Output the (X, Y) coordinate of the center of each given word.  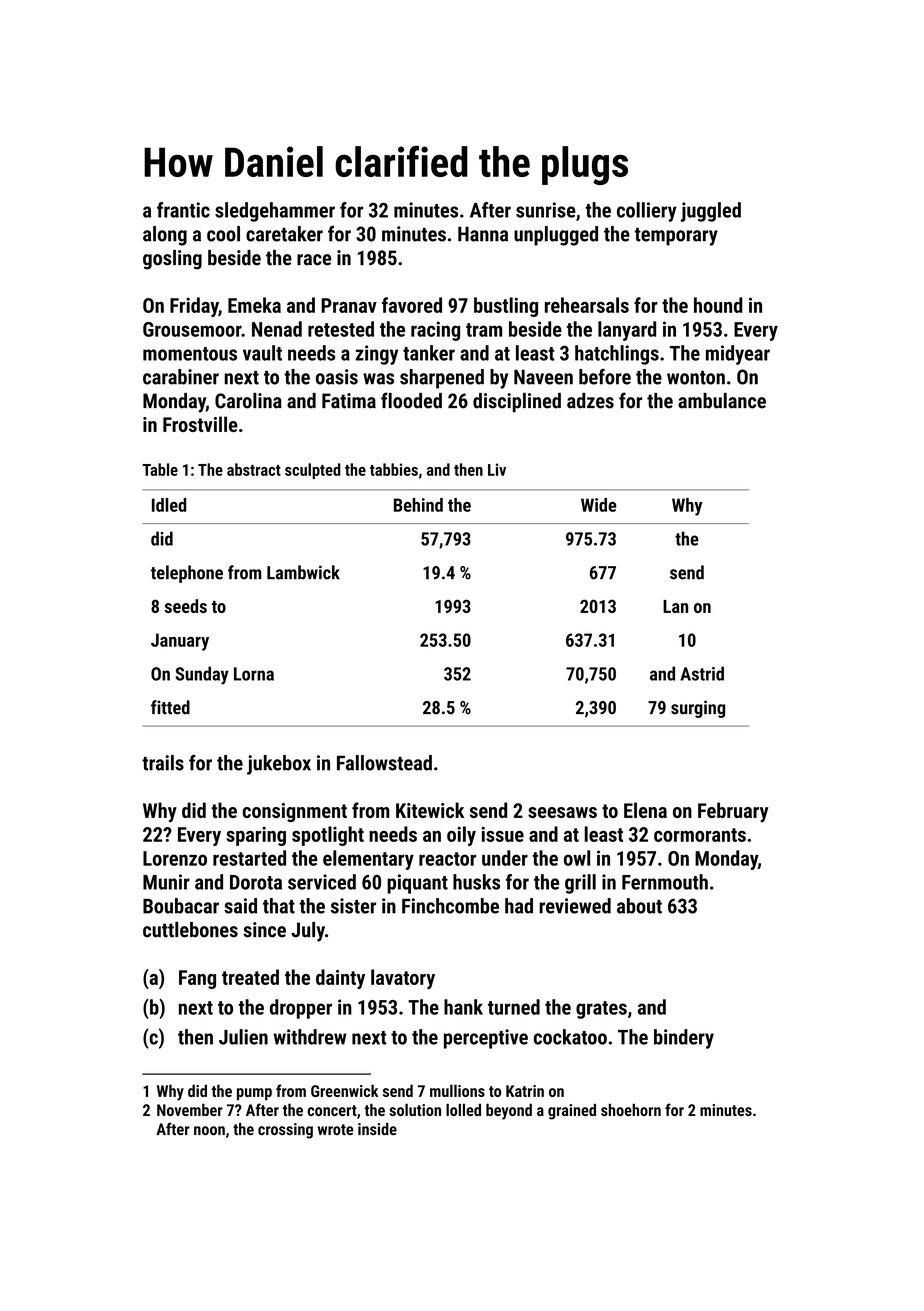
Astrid (702, 673)
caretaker (284, 234)
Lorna (254, 674)
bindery (684, 1039)
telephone (187, 574)
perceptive (486, 1039)
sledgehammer (275, 212)
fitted (170, 707)
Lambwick (303, 572)
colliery (647, 212)
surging (698, 709)
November (190, 1109)
